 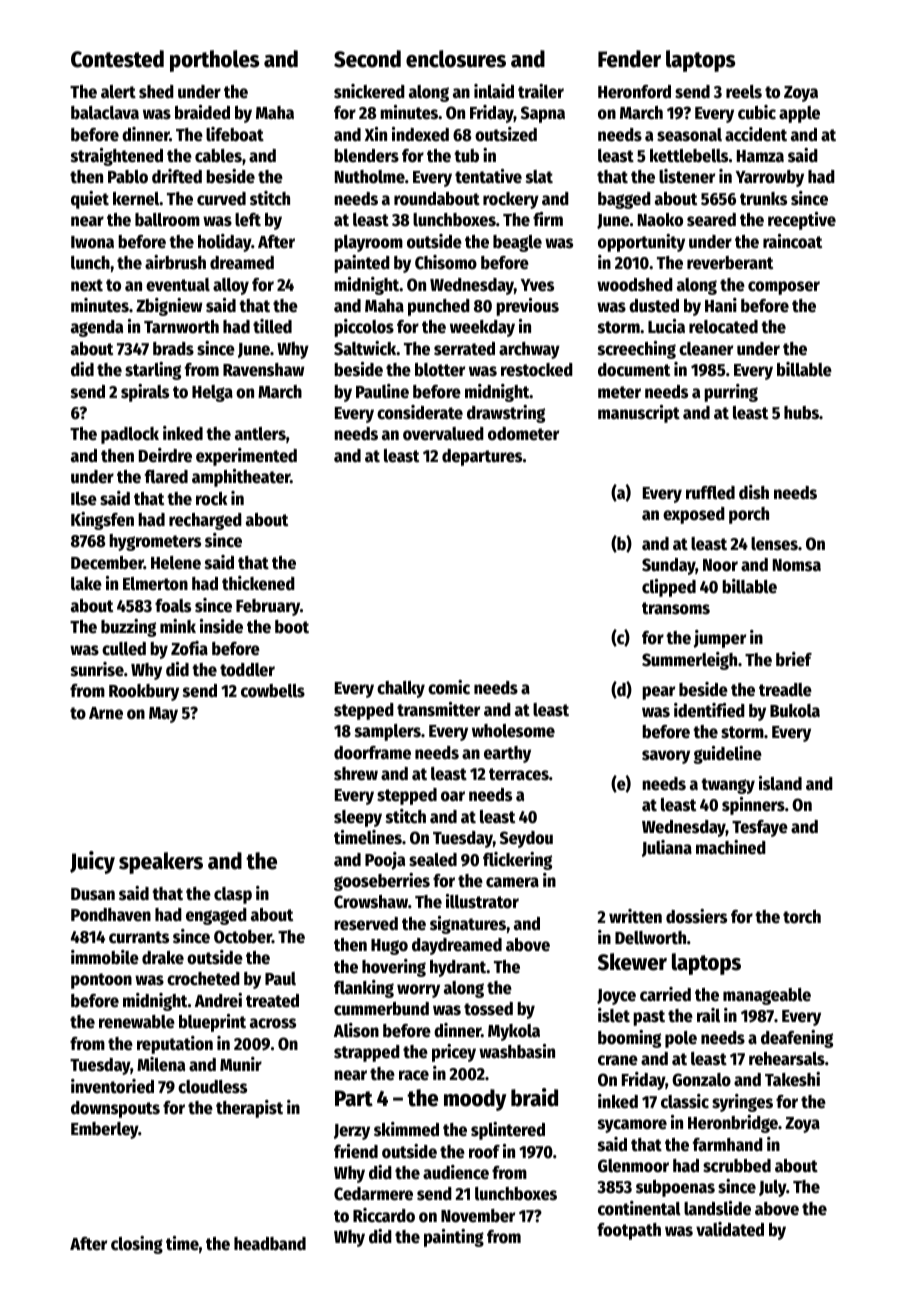 What do you see at coordinates (767, 996) in the image?
I see `manageable` at bounding box center [767, 996].
